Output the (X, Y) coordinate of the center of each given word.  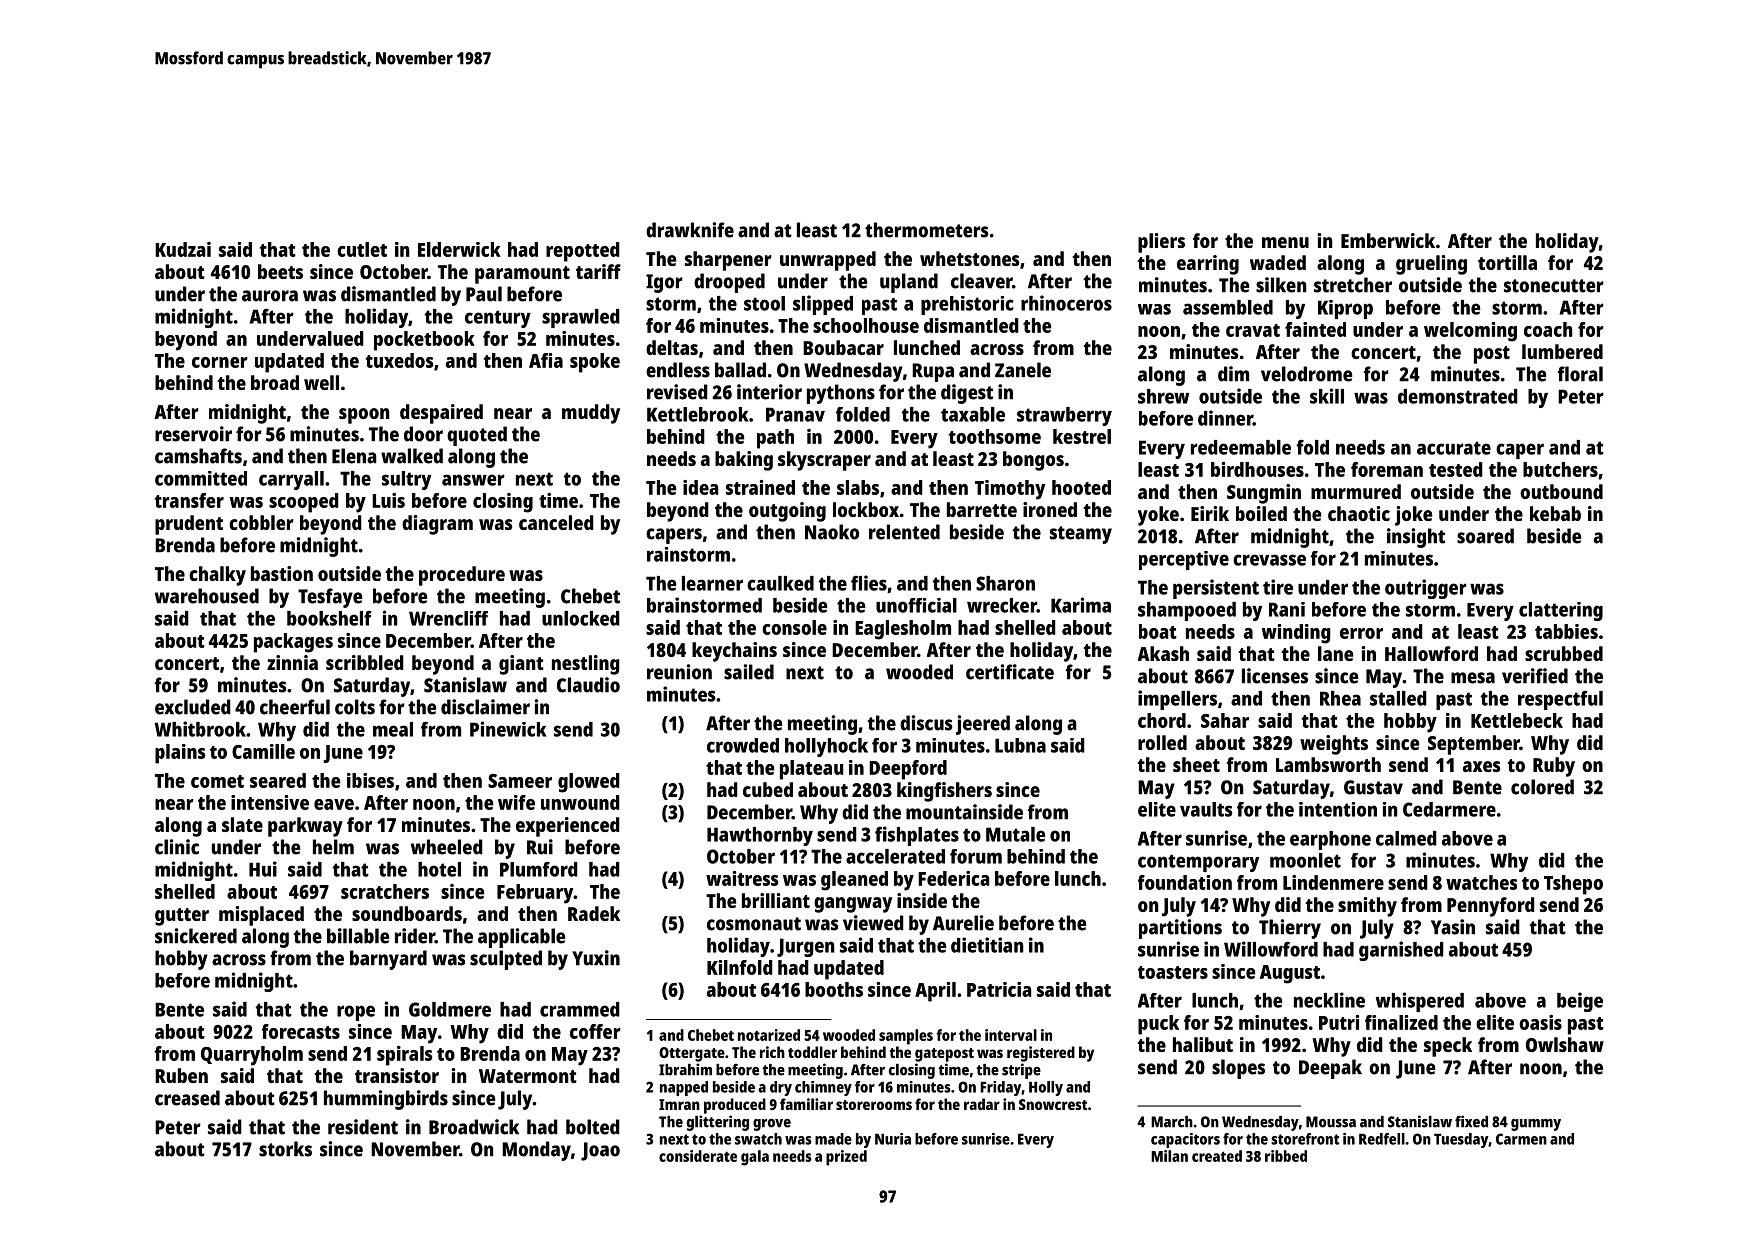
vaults (1206, 809)
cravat (1253, 330)
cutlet (362, 249)
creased (187, 1098)
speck (1448, 1047)
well (321, 382)
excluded (193, 707)
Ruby (1554, 767)
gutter (182, 917)
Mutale (1015, 834)
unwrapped (828, 261)
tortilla (1507, 262)
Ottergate (692, 1054)
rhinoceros (1066, 303)
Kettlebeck (1517, 720)
